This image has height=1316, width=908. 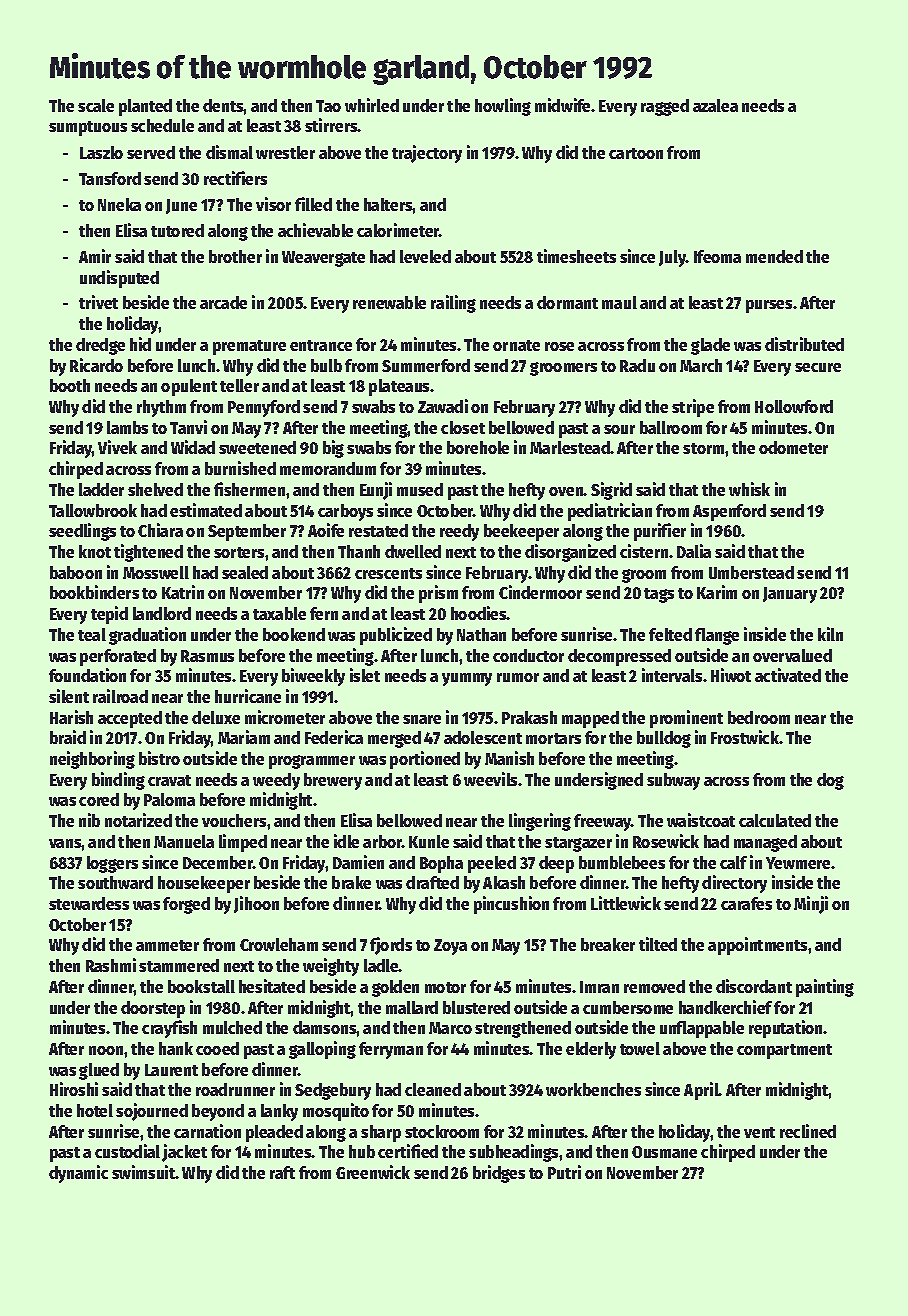 What do you see at coordinates (76, 572) in the image?
I see `baboon` at bounding box center [76, 572].
